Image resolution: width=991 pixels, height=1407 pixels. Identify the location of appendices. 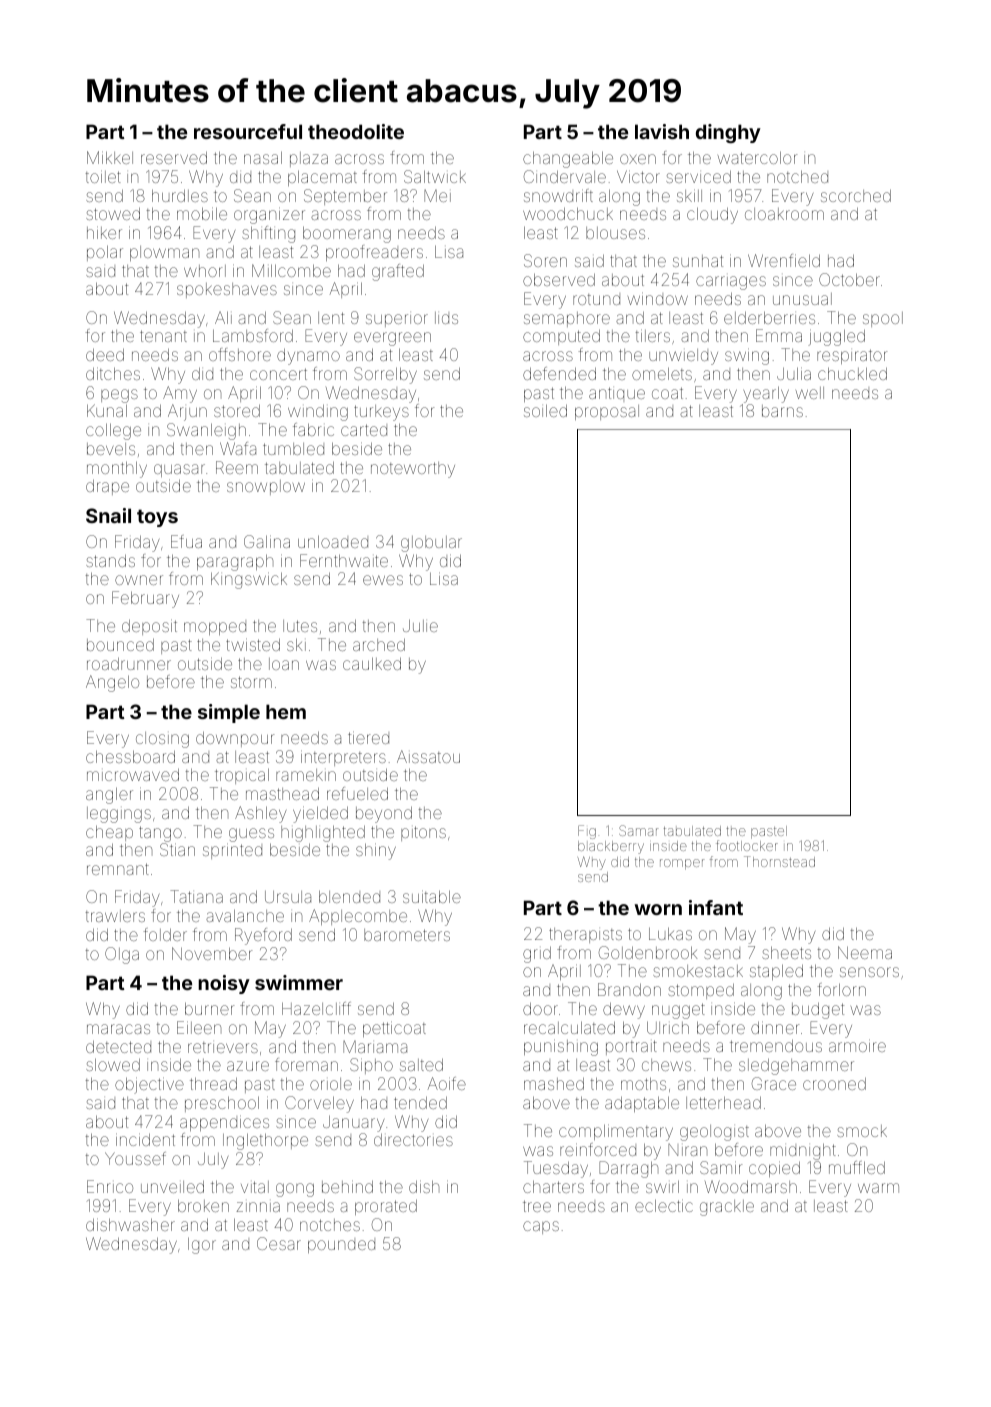
(224, 1123).
